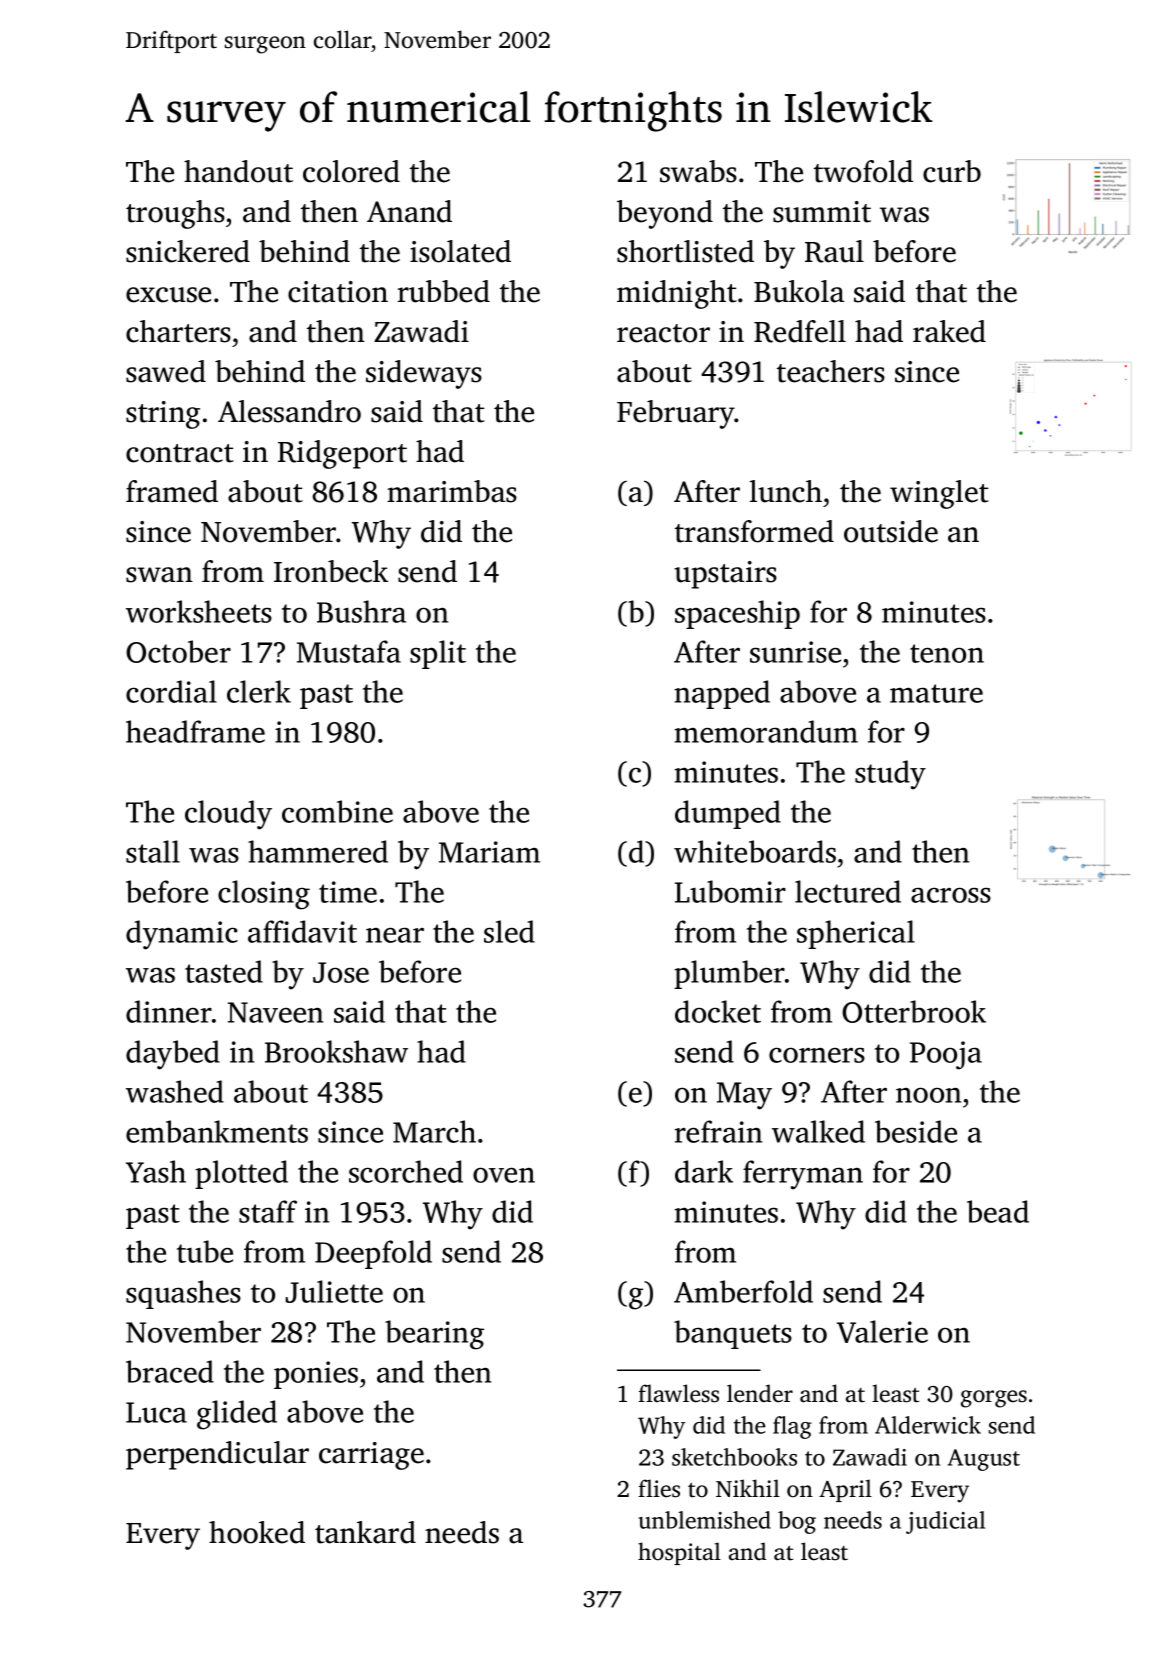  What do you see at coordinates (665, 214) in the document?
I see `beyond` at bounding box center [665, 214].
